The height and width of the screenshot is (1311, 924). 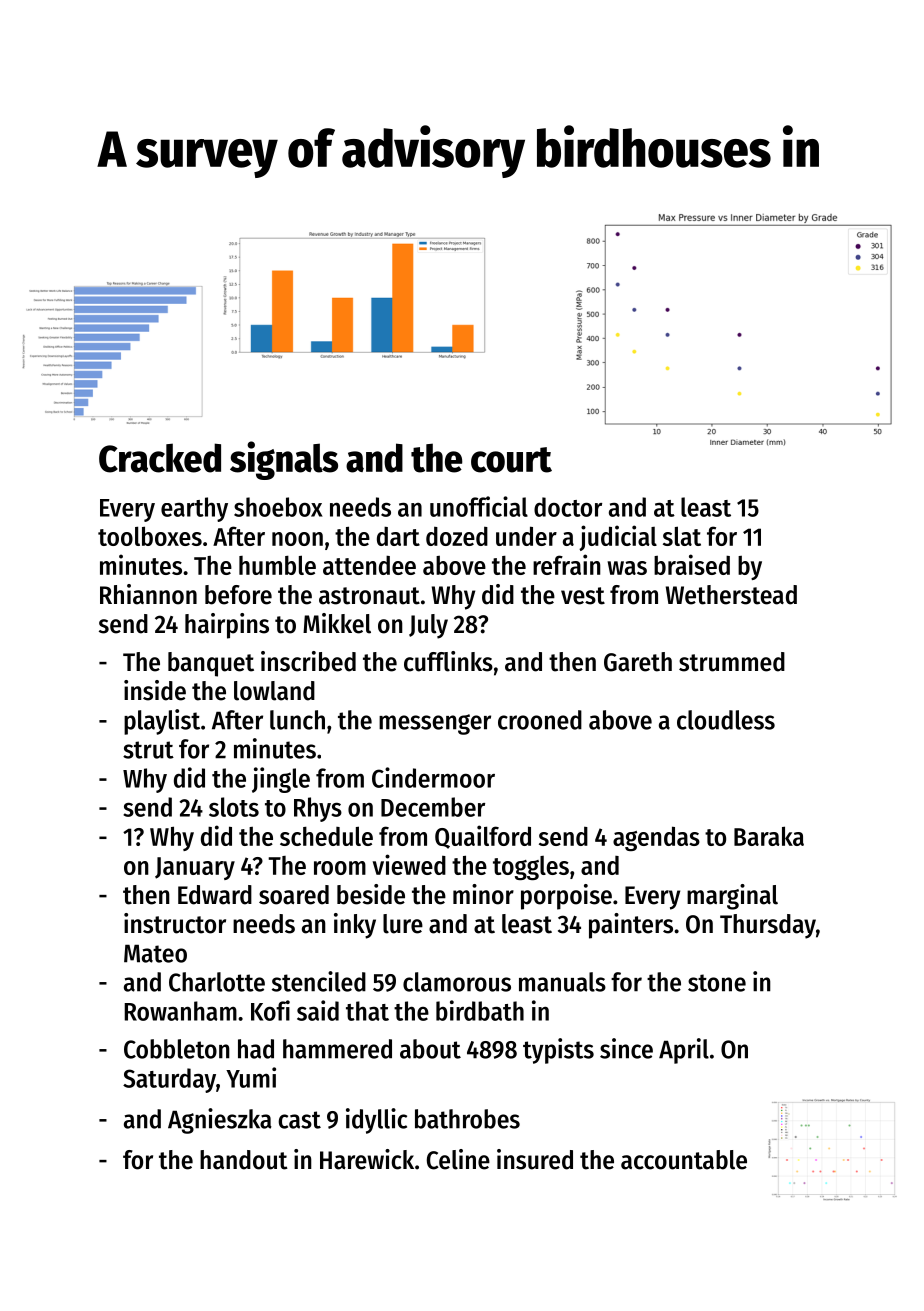 What do you see at coordinates (626, 1048) in the screenshot?
I see `since` at bounding box center [626, 1048].
